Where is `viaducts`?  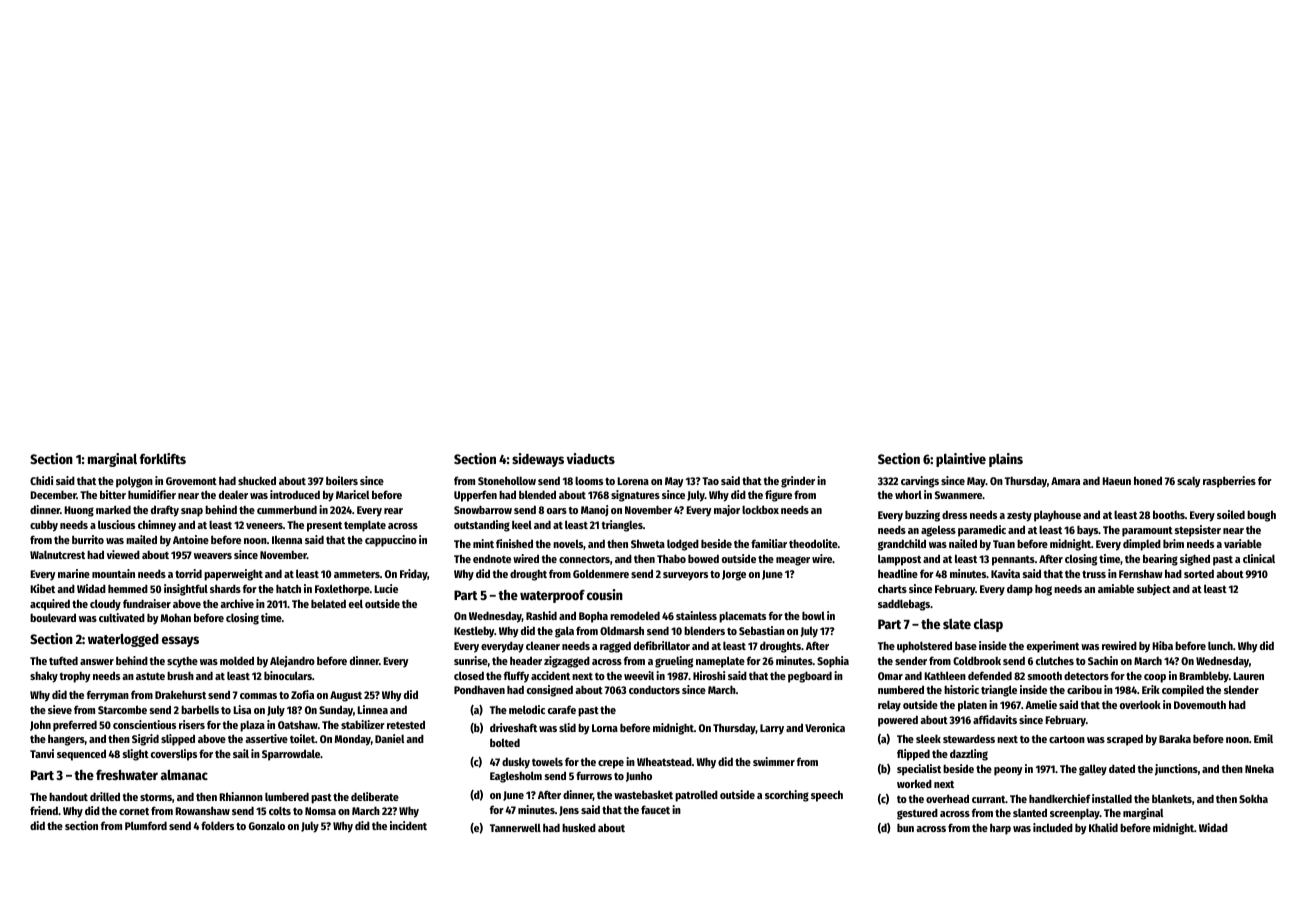 viaducts is located at coordinates (591, 458).
